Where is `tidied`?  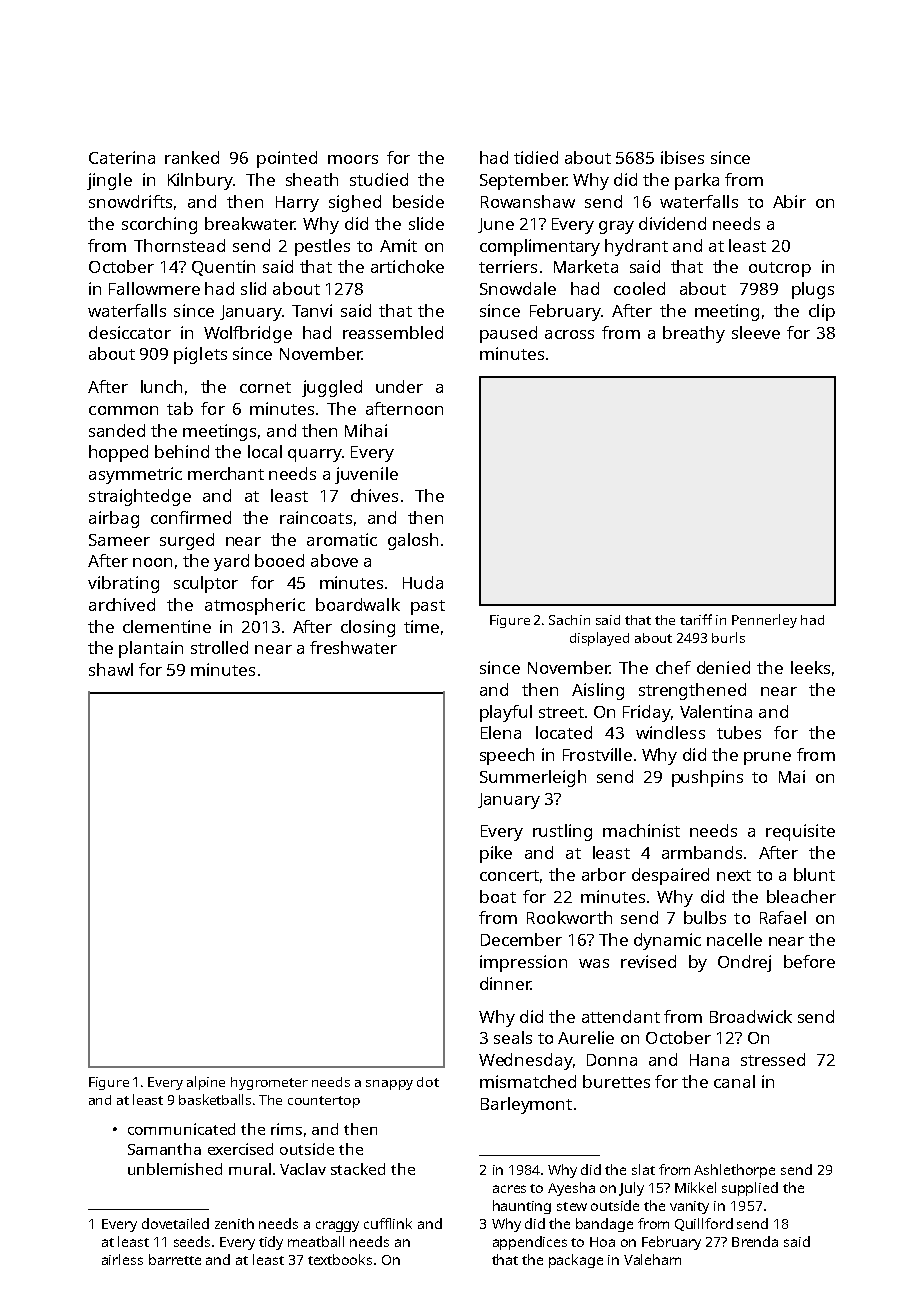 tidied is located at coordinates (536, 157).
